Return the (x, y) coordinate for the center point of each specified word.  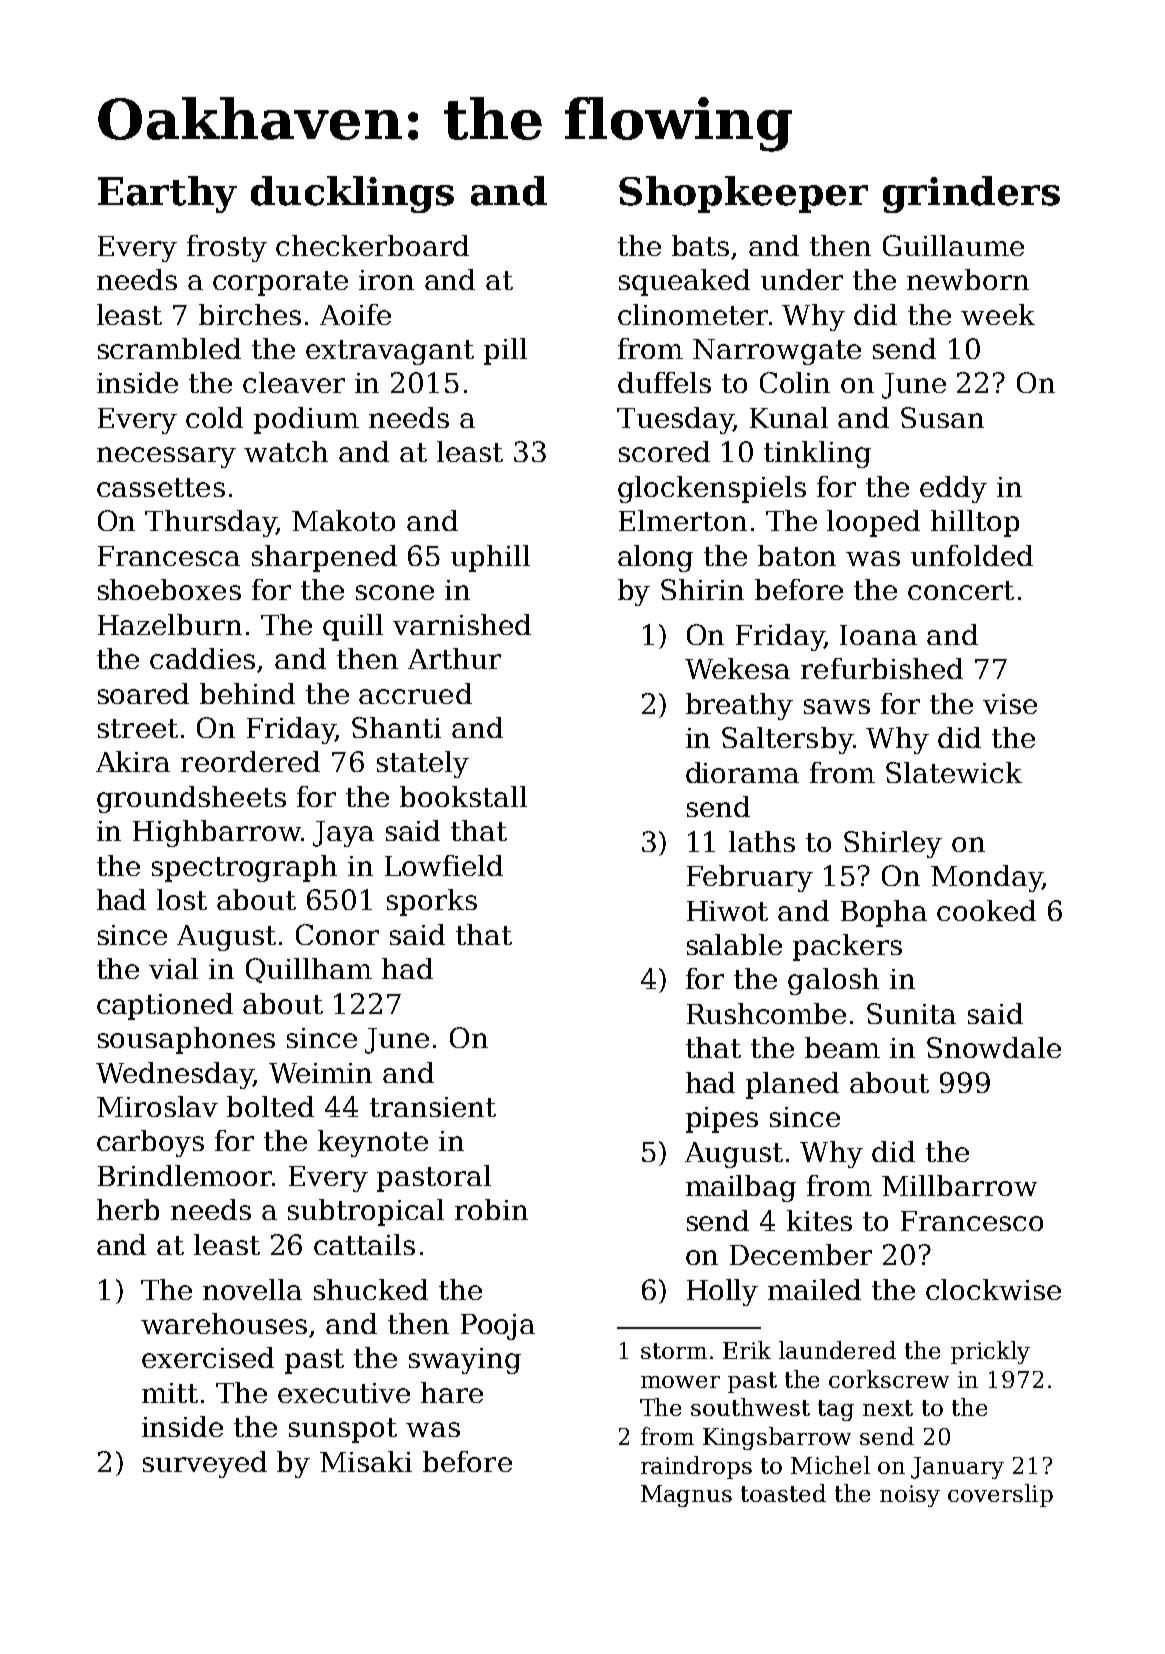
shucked (371, 1289)
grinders (971, 194)
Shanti (396, 727)
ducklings (352, 194)
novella (252, 1289)
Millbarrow (959, 1185)
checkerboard (372, 245)
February (750, 878)
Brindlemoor (185, 1175)
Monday (986, 878)
